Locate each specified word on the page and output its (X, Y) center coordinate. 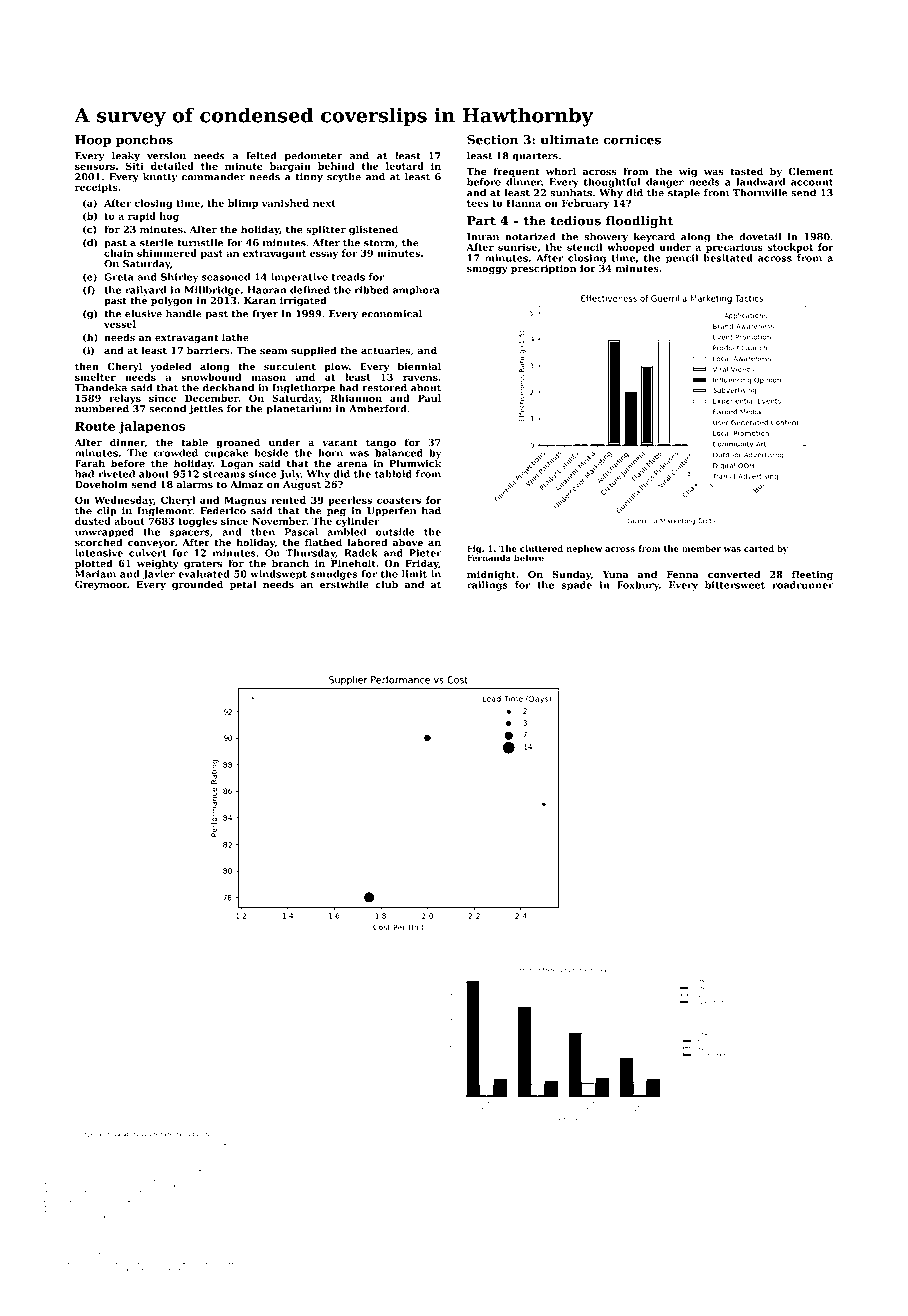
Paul (429, 398)
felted (261, 156)
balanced (399, 453)
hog (169, 217)
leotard (405, 166)
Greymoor (101, 585)
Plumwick (415, 463)
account (812, 182)
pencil (682, 259)
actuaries (385, 351)
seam (274, 352)
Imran (483, 237)
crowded (176, 453)
